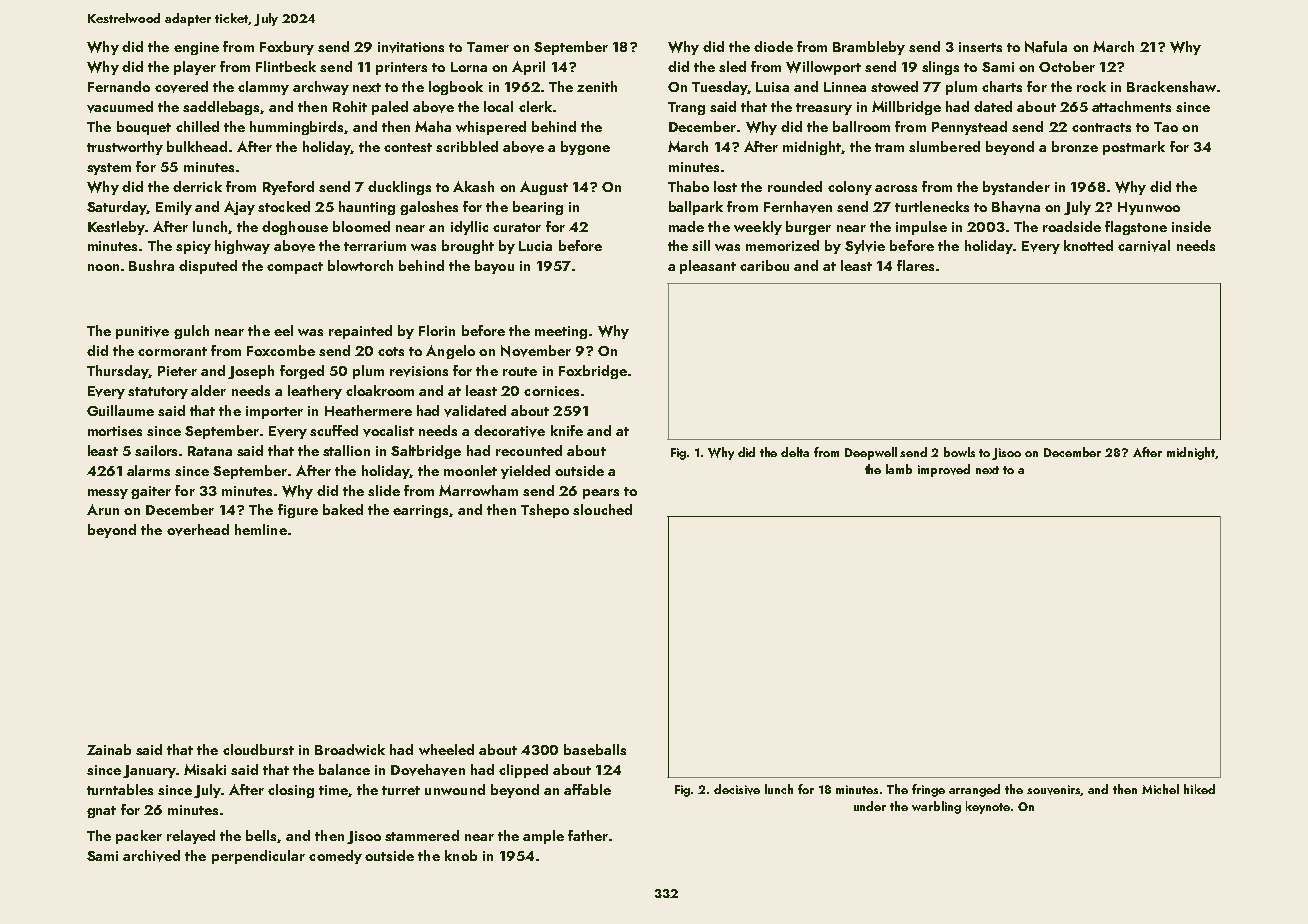  Describe the element at coordinates (595, 749) in the page. I see `baseballs` at that location.
